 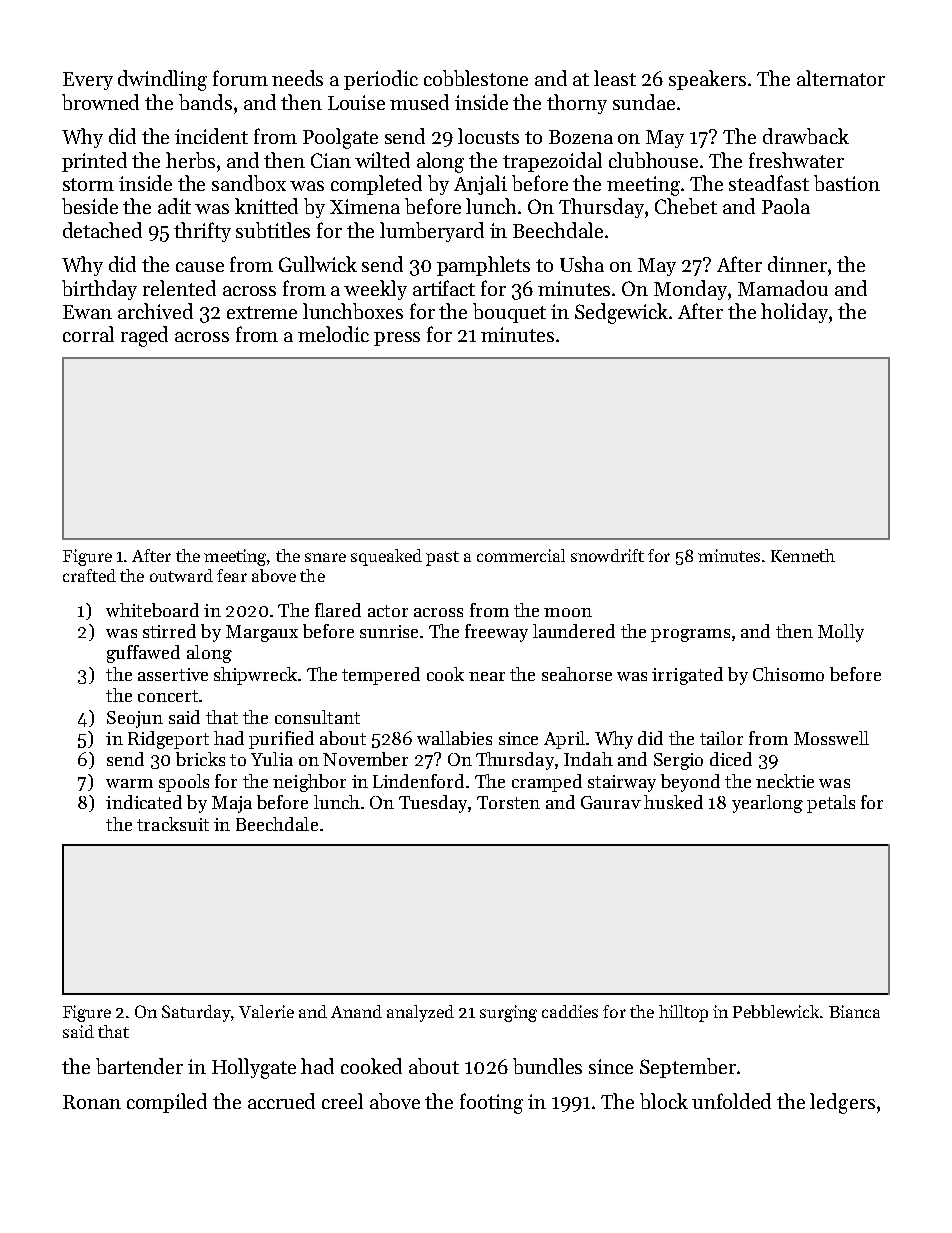 What do you see at coordinates (397, 339) in the screenshot?
I see `press` at bounding box center [397, 339].
